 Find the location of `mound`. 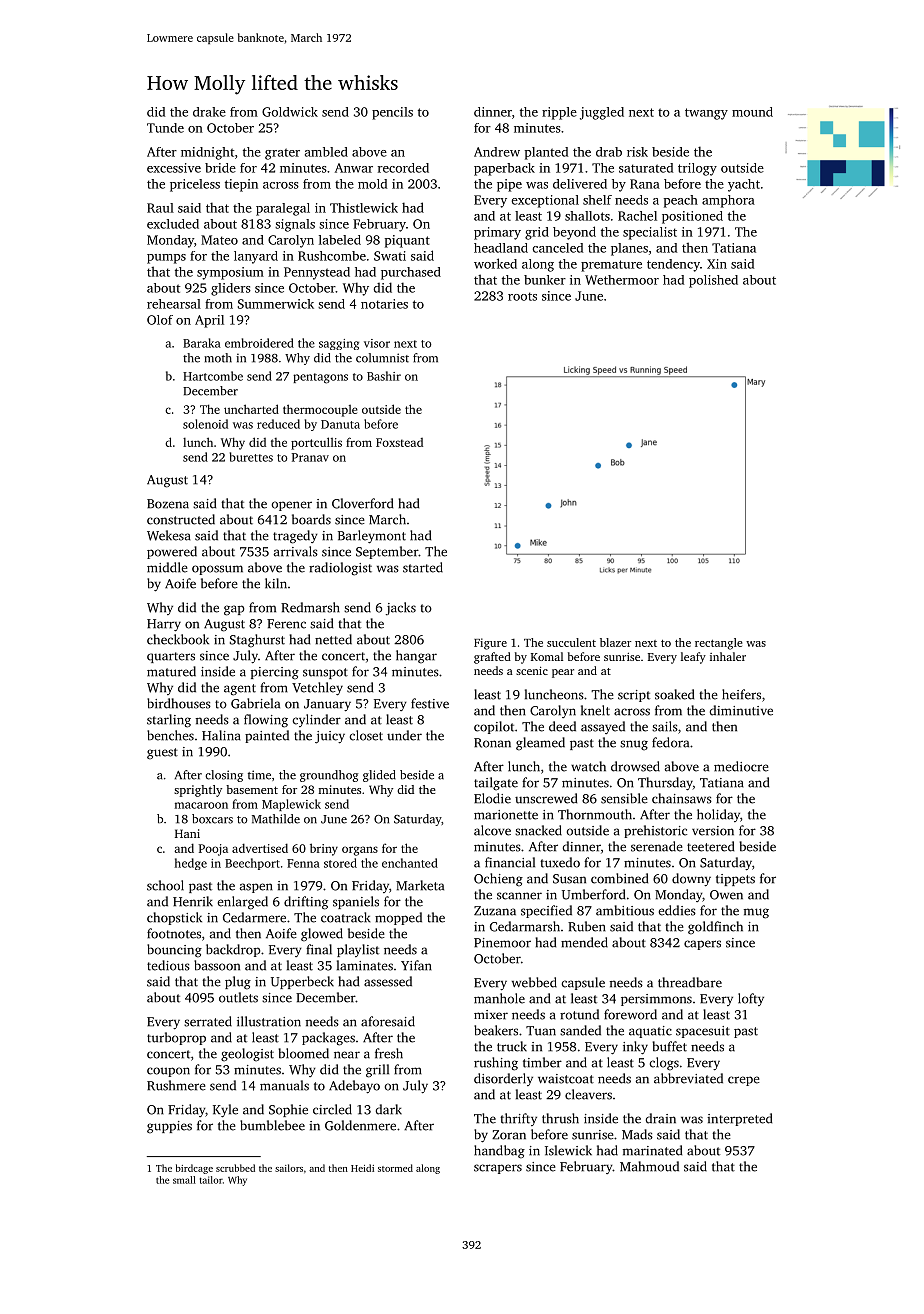

mound is located at coordinates (752, 112).
